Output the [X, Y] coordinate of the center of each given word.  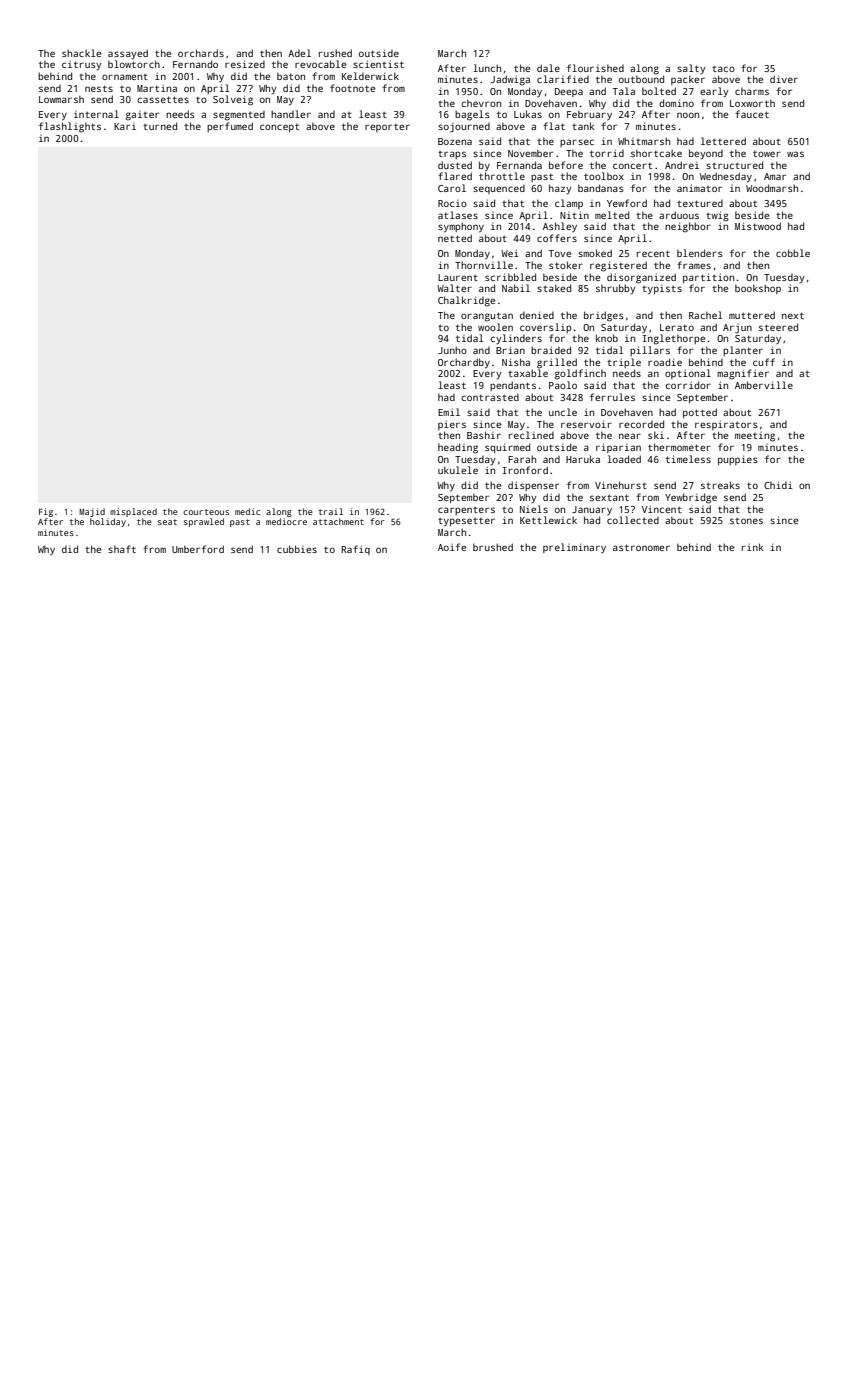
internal [96, 114]
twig [717, 216]
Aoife [452, 547]
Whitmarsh [644, 141]
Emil [449, 412]
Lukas [528, 114]
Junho [452, 350]
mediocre [286, 521]
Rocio [452, 203]
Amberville [764, 385]
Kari [125, 126]
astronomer [641, 547]
